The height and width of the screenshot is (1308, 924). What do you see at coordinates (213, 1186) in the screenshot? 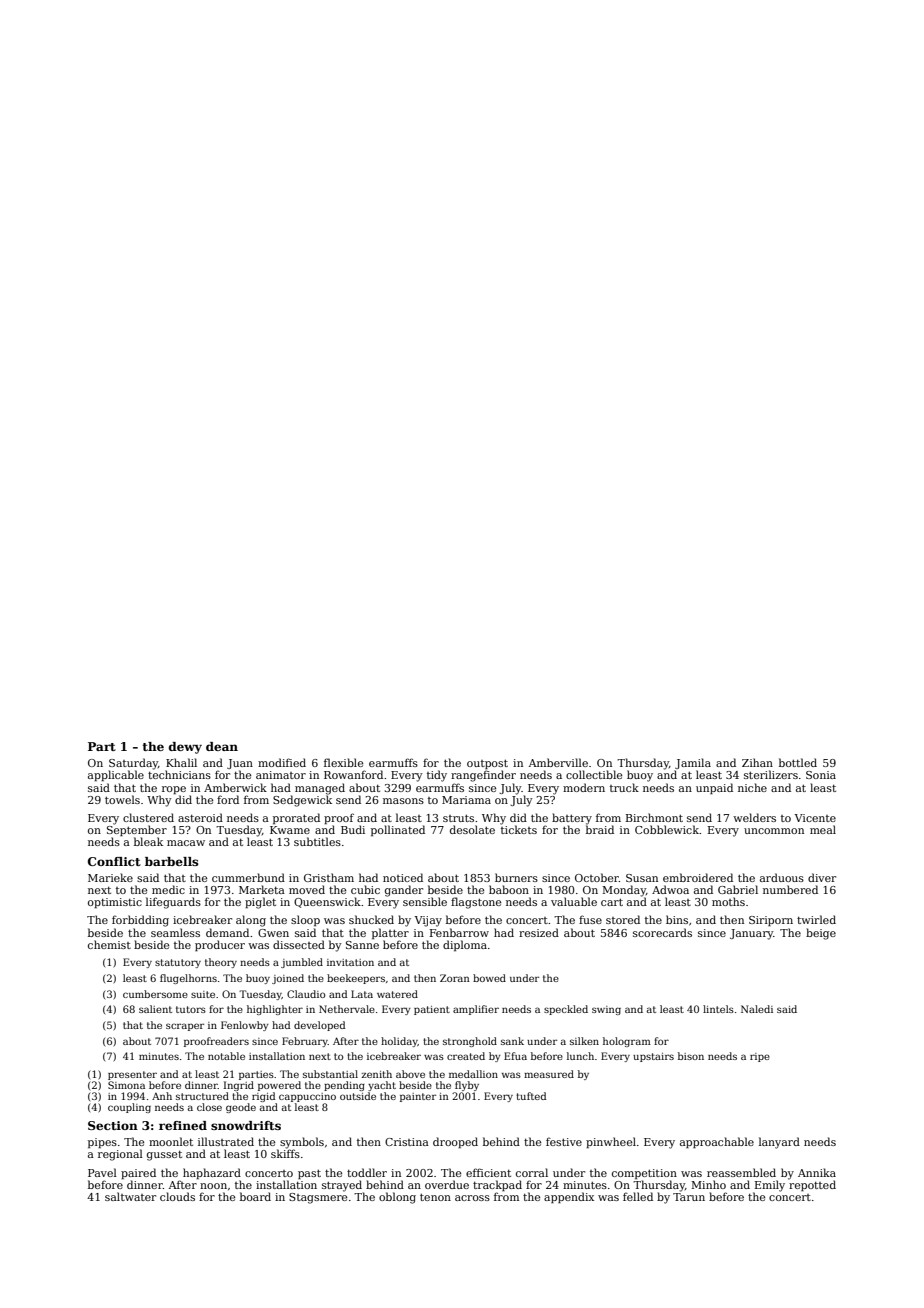
I see `noon` at bounding box center [213, 1186].
